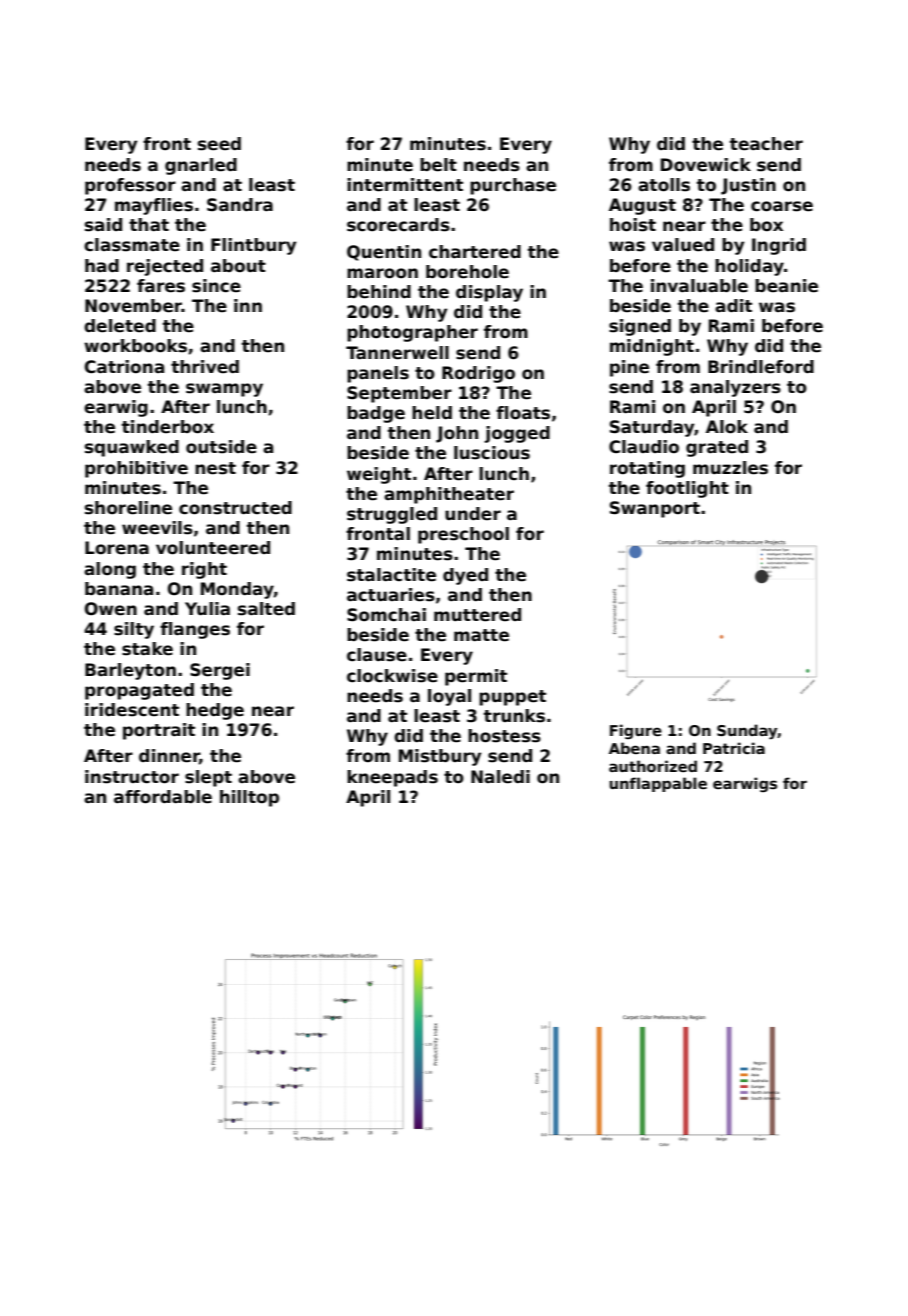 This document has width=908, height=1316. I want to click on matte, so click(481, 635).
